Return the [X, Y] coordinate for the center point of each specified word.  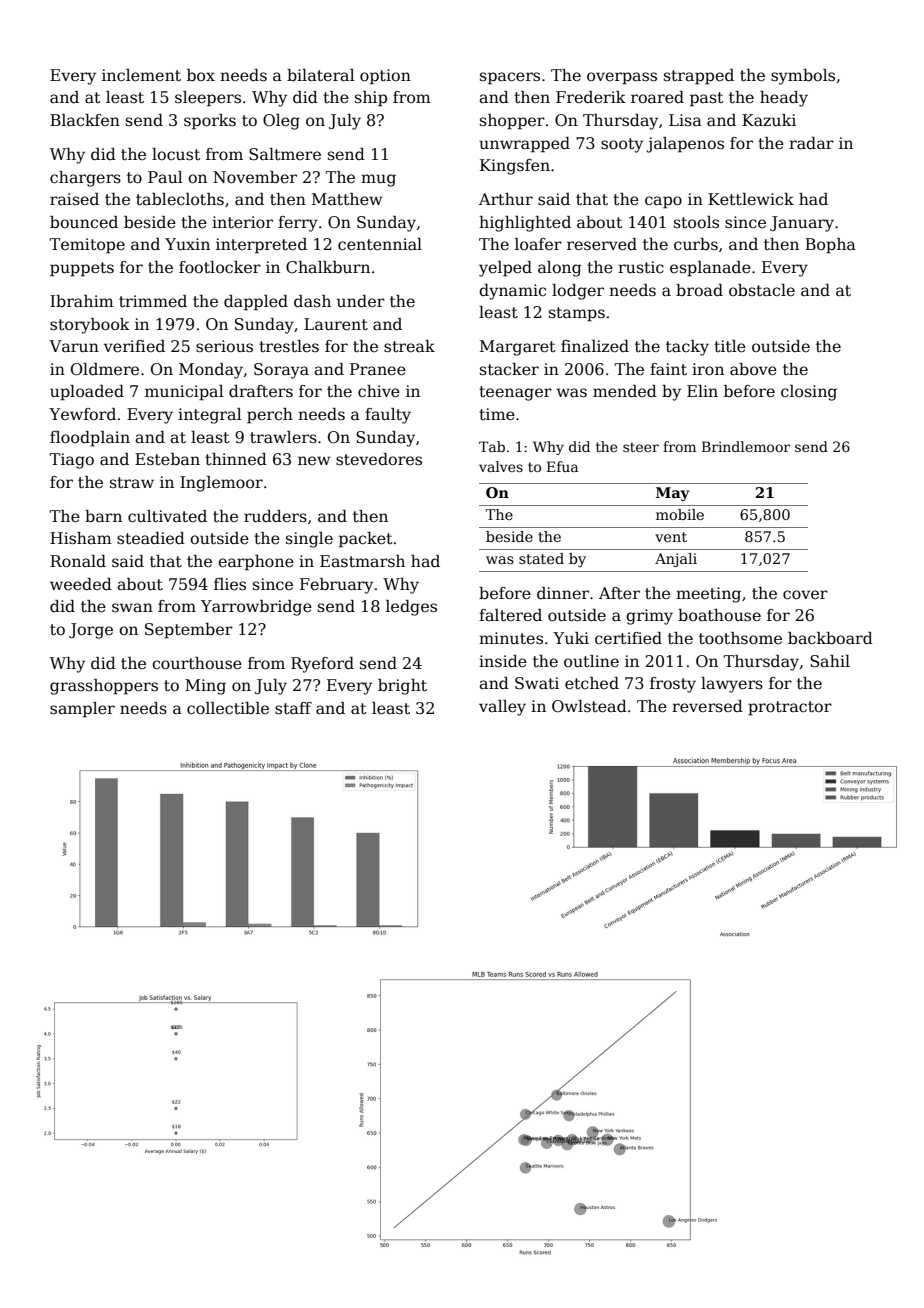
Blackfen [85, 120]
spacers [510, 78]
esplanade [710, 269]
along [559, 269]
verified [134, 346]
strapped [699, 77]
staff [293, 708]
